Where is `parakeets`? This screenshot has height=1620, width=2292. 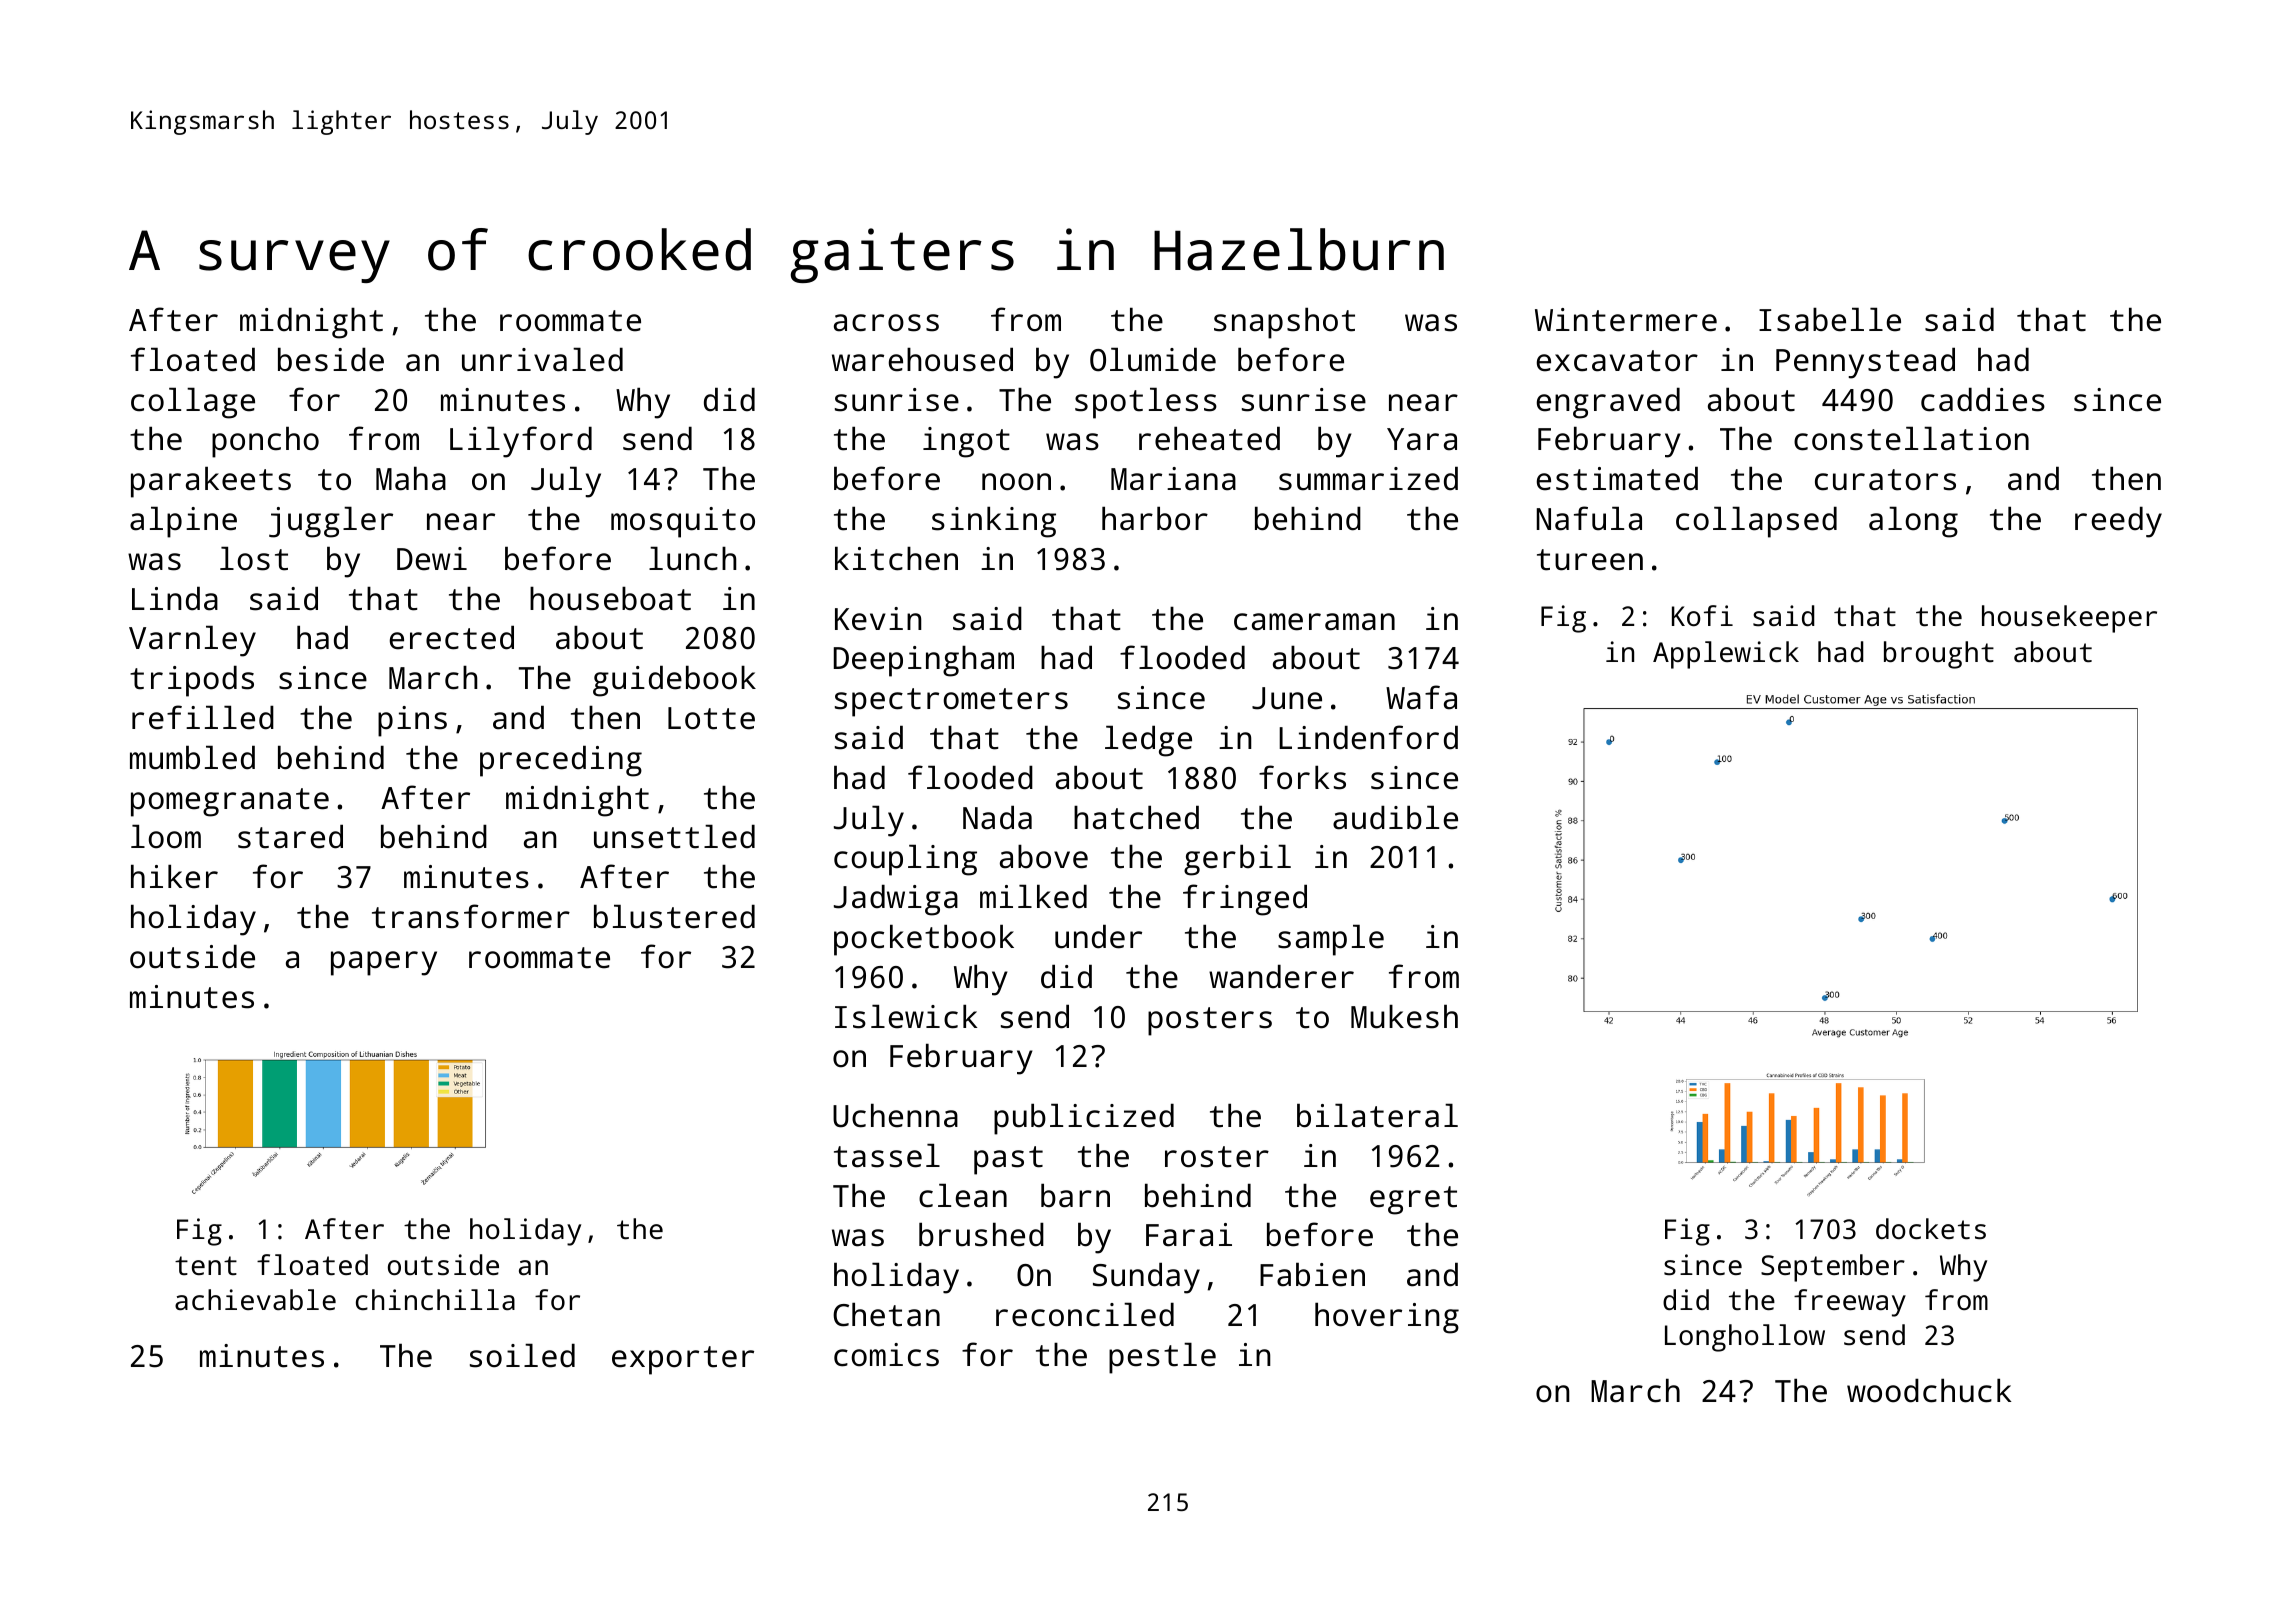 parakeets is located at coordinates (211, 482).
